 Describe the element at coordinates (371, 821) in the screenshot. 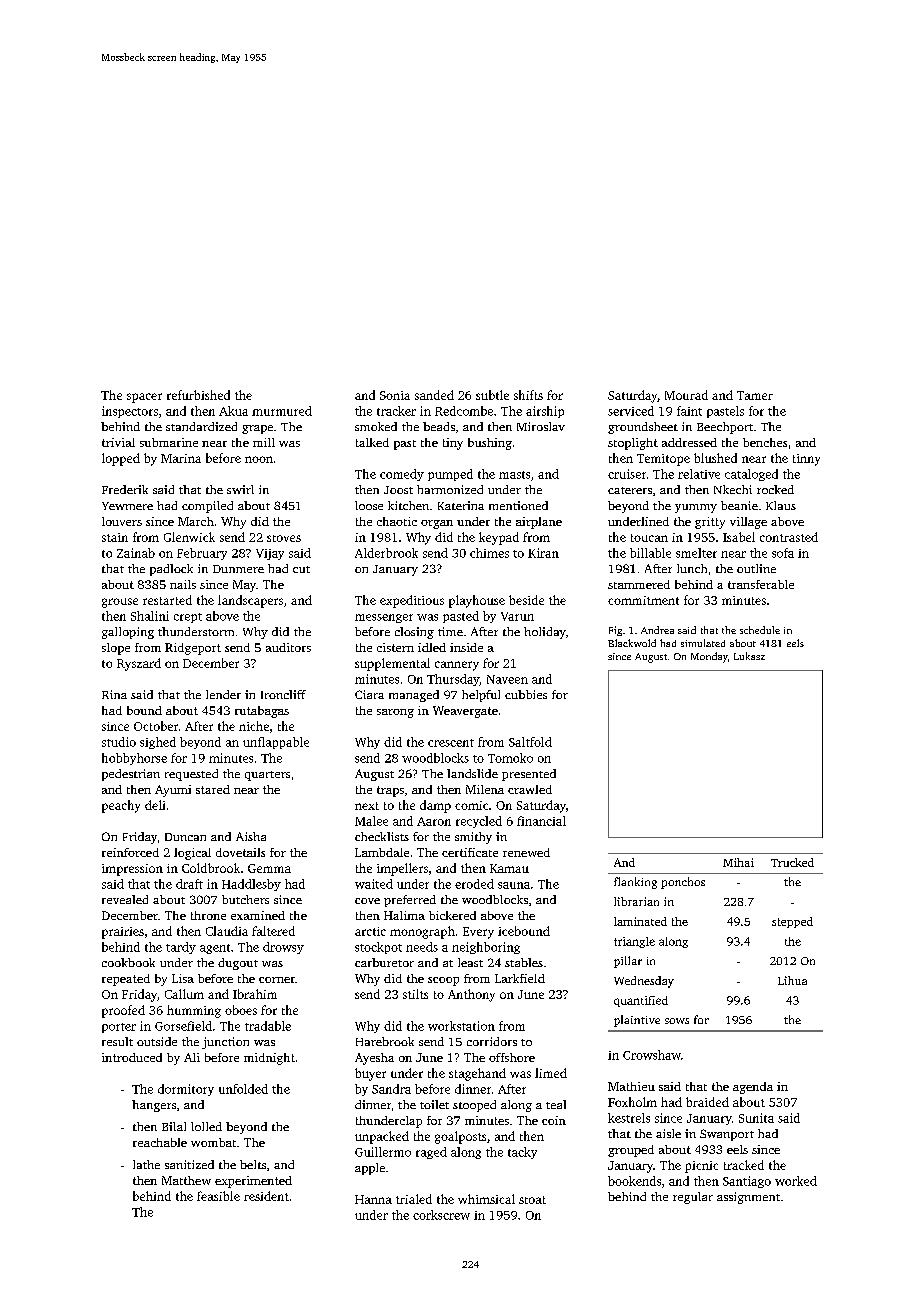

I see `Malee` at that location.
